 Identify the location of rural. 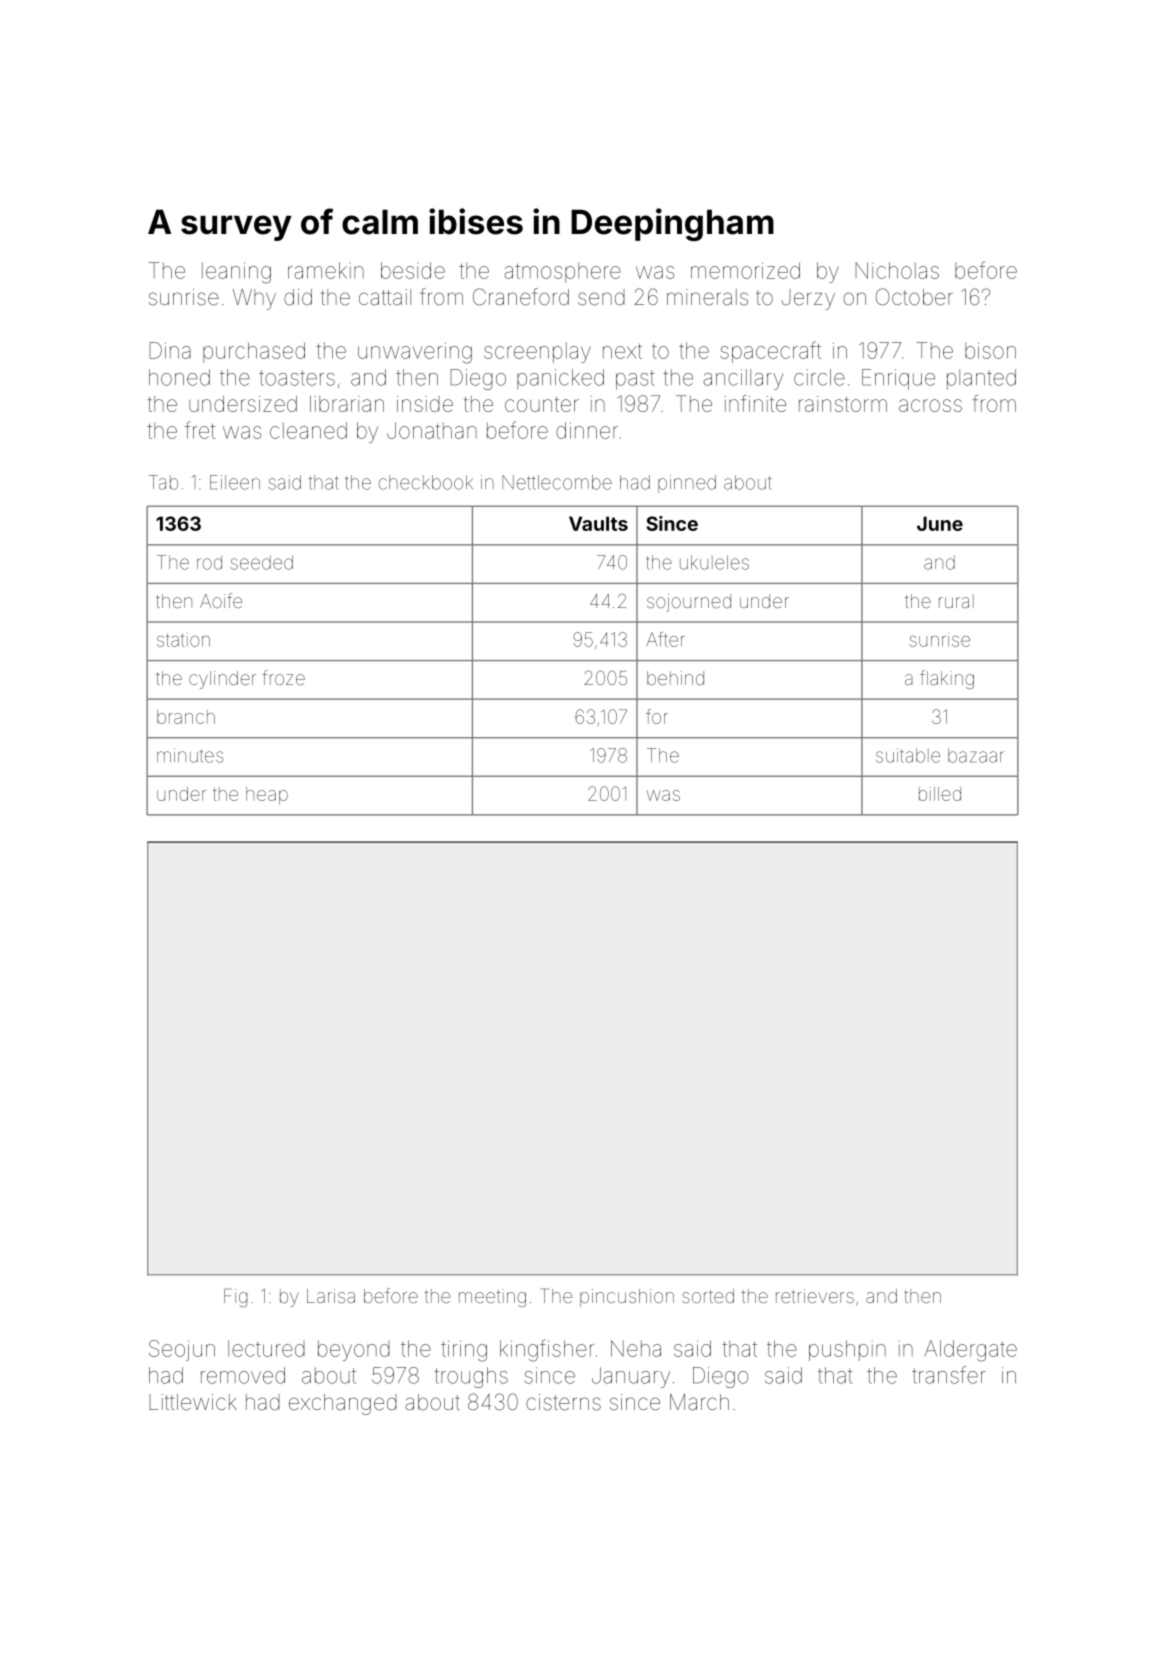
(956, 601).
